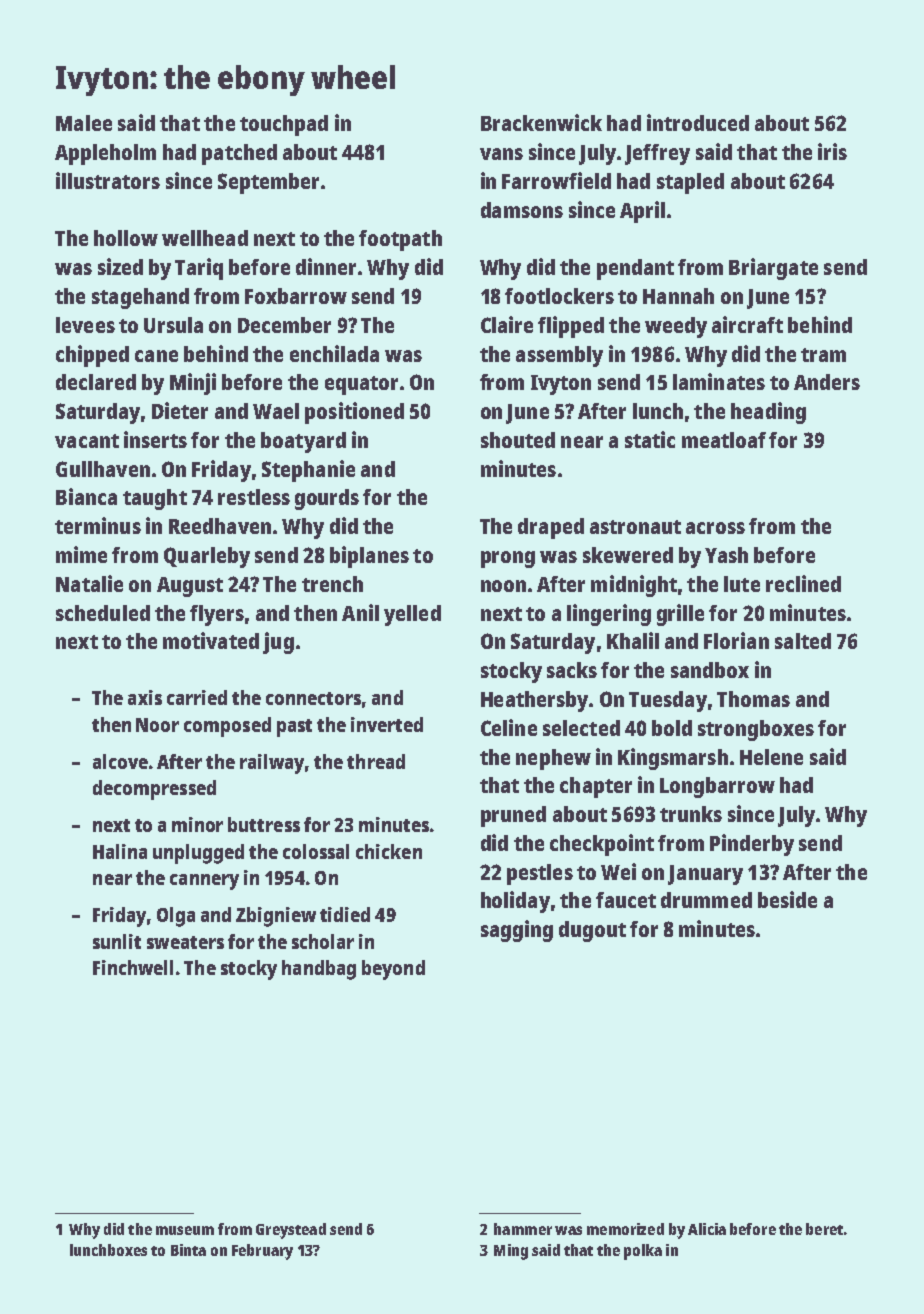  Describe the element at coordinates (541, 122) in the screenshot. I see `Brackenwick` at that location.
